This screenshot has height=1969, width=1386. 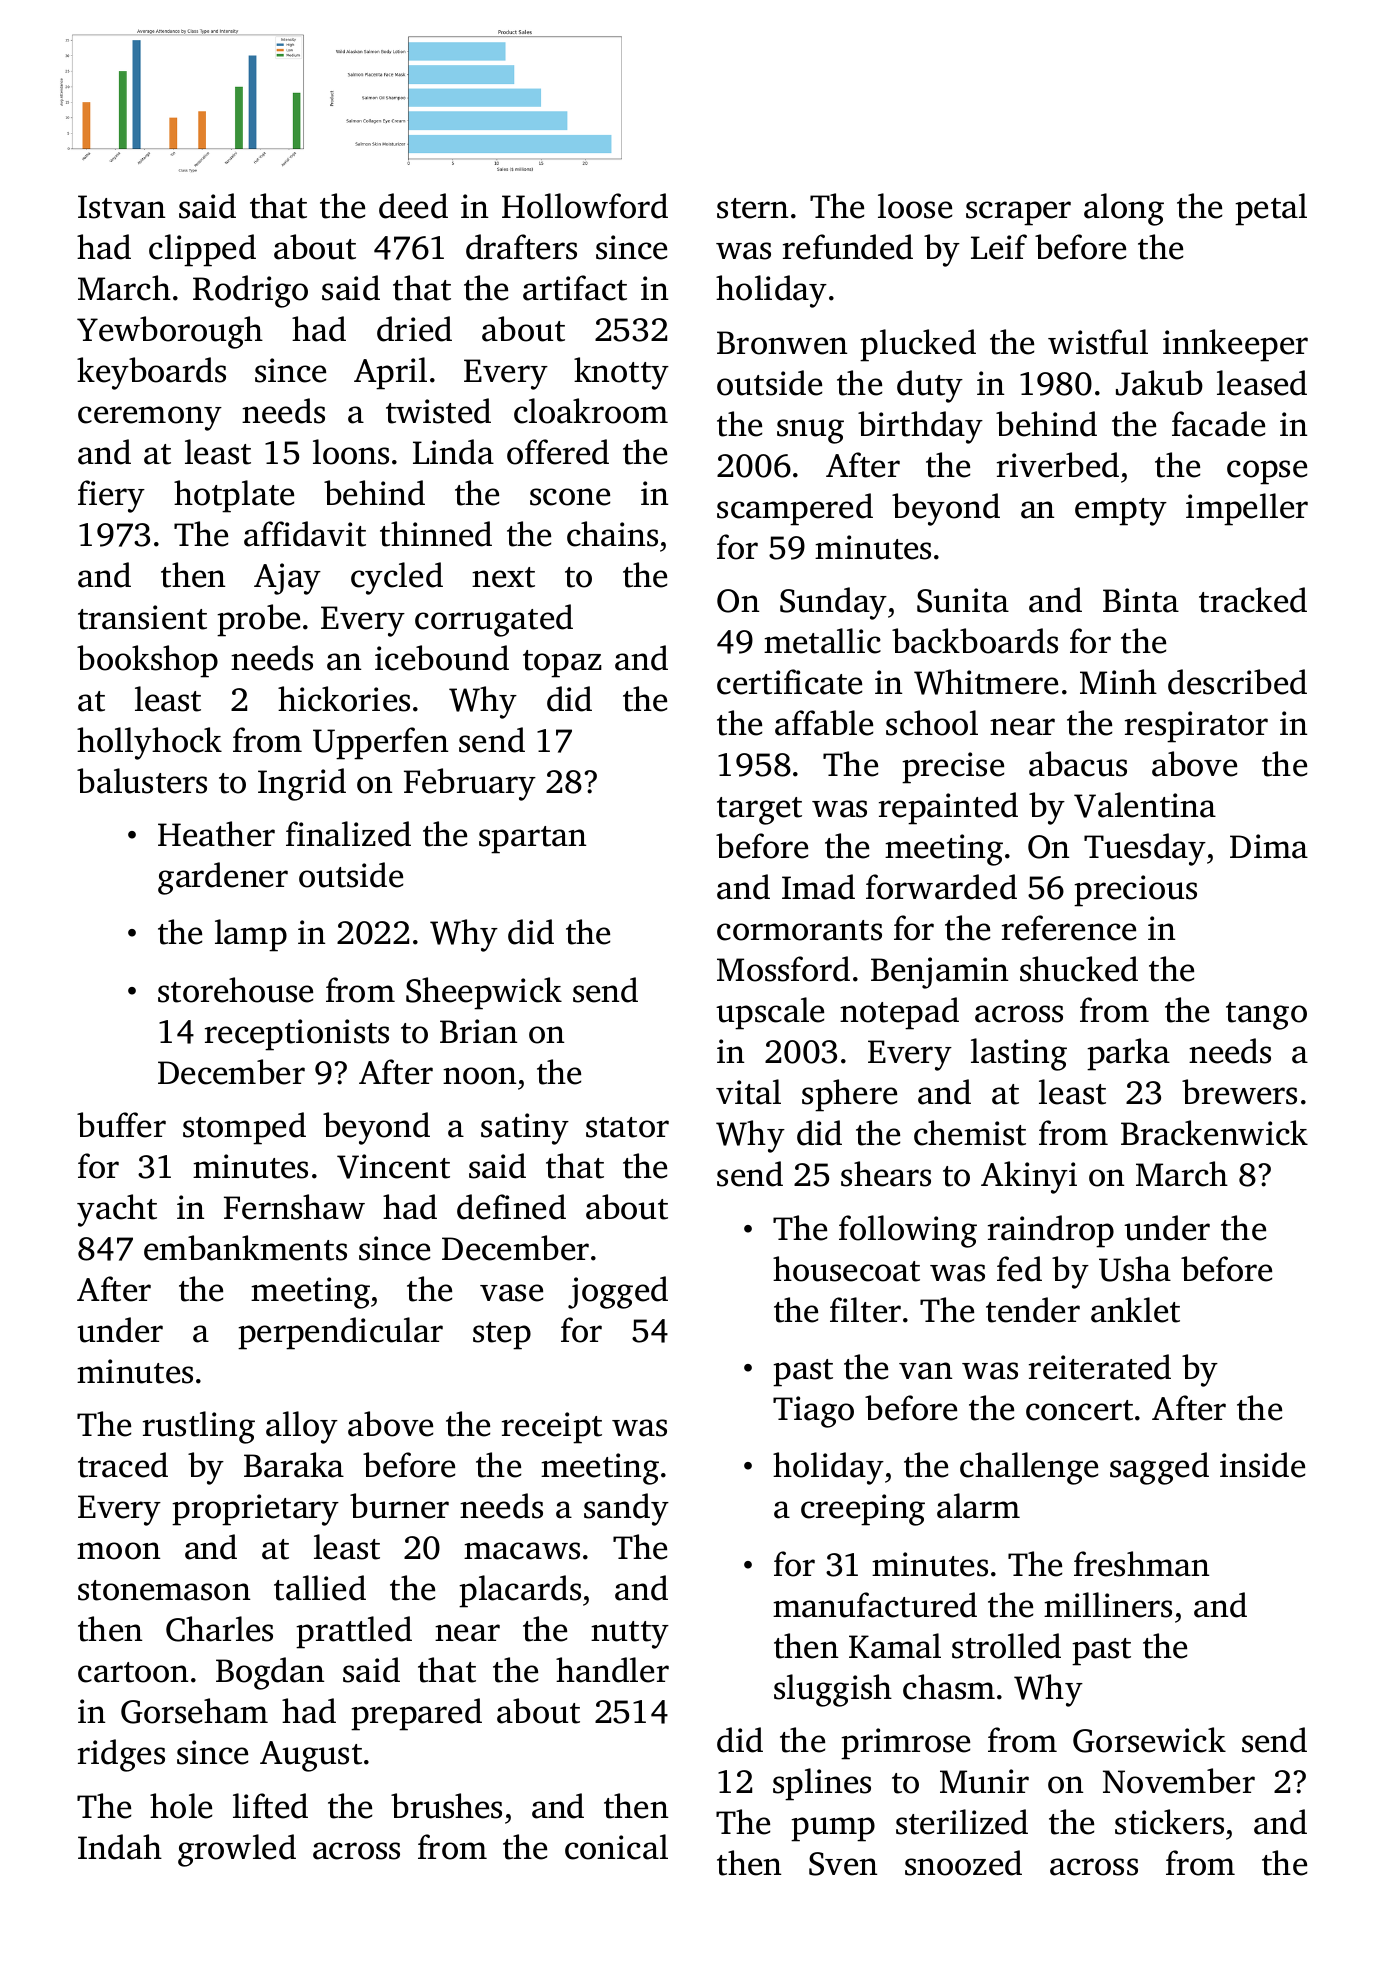 What do you see at coordinates (585, 206) in the screenshot?
I see `Hollowford` at bounding box center [585, 206].
